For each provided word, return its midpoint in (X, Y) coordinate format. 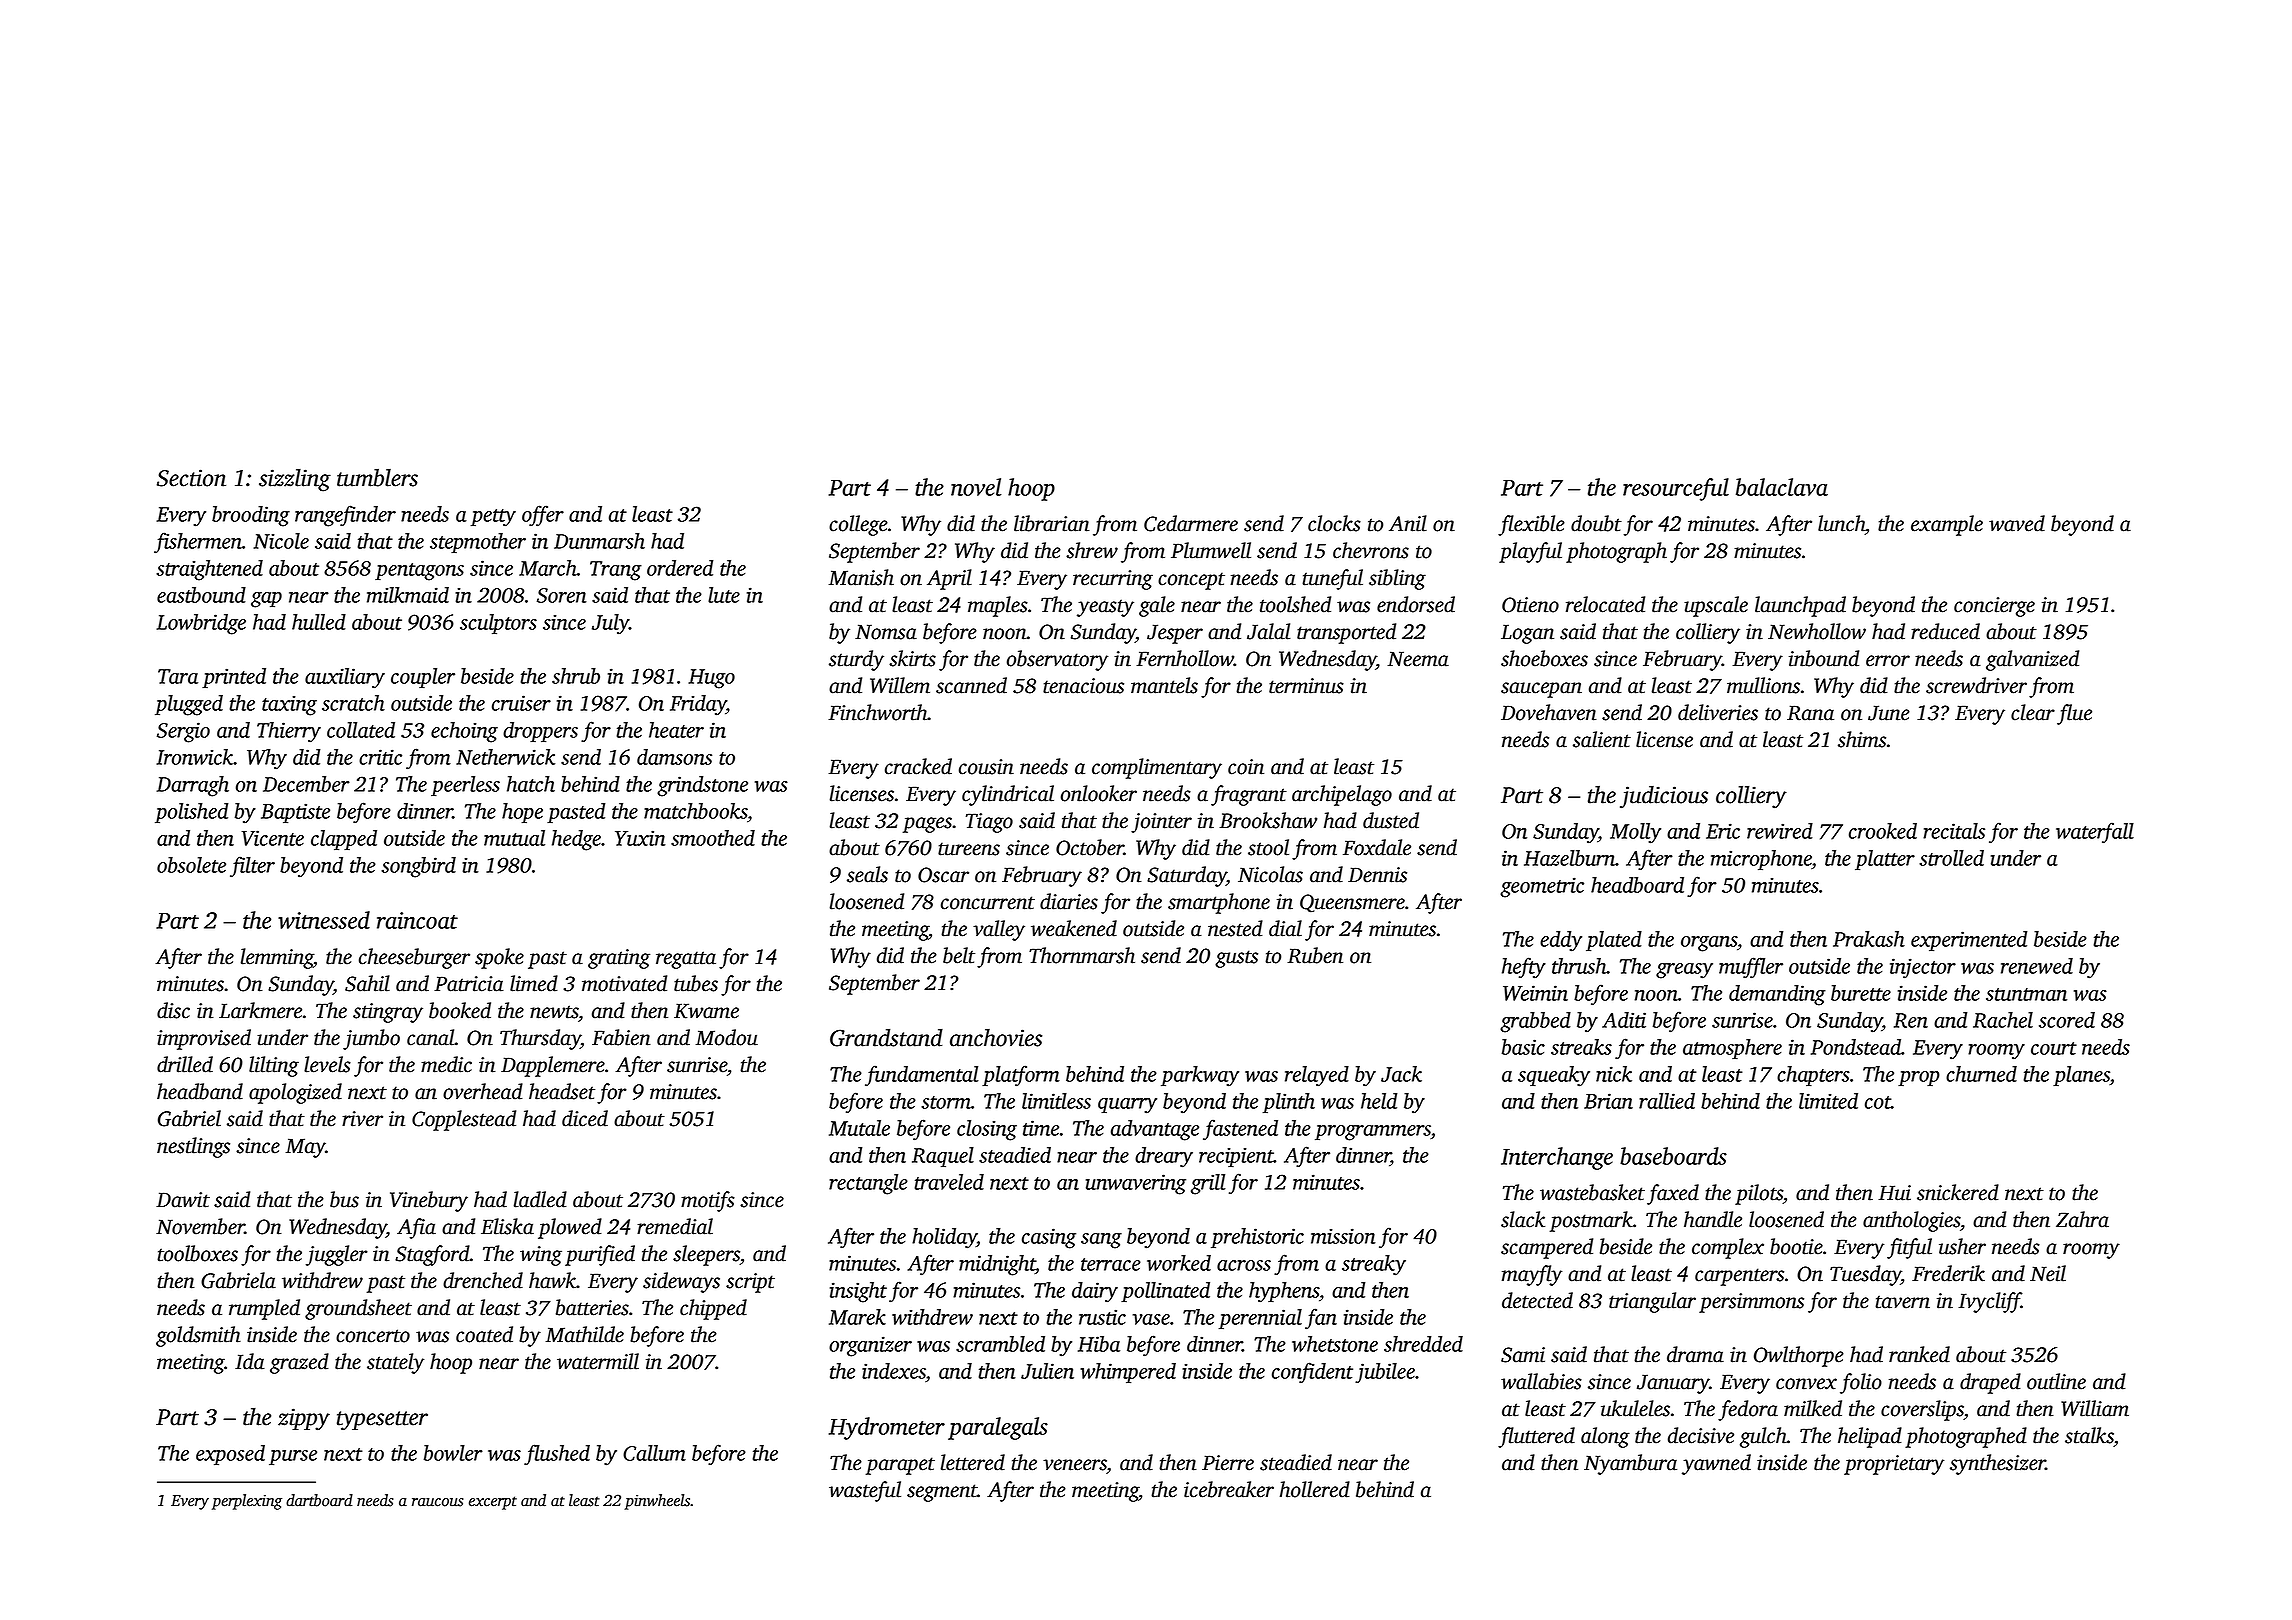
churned (1981, 1074)
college (858, 525)
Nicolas (1270, 874)
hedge (576, 840)
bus (344, 1199)
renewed (2037, 966)
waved (2017, 523)
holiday (944, 1238)
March (548, 568)
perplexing (247, 1502)
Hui (1894, 1193)
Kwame (706, 1011)
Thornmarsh (1082, 955)
